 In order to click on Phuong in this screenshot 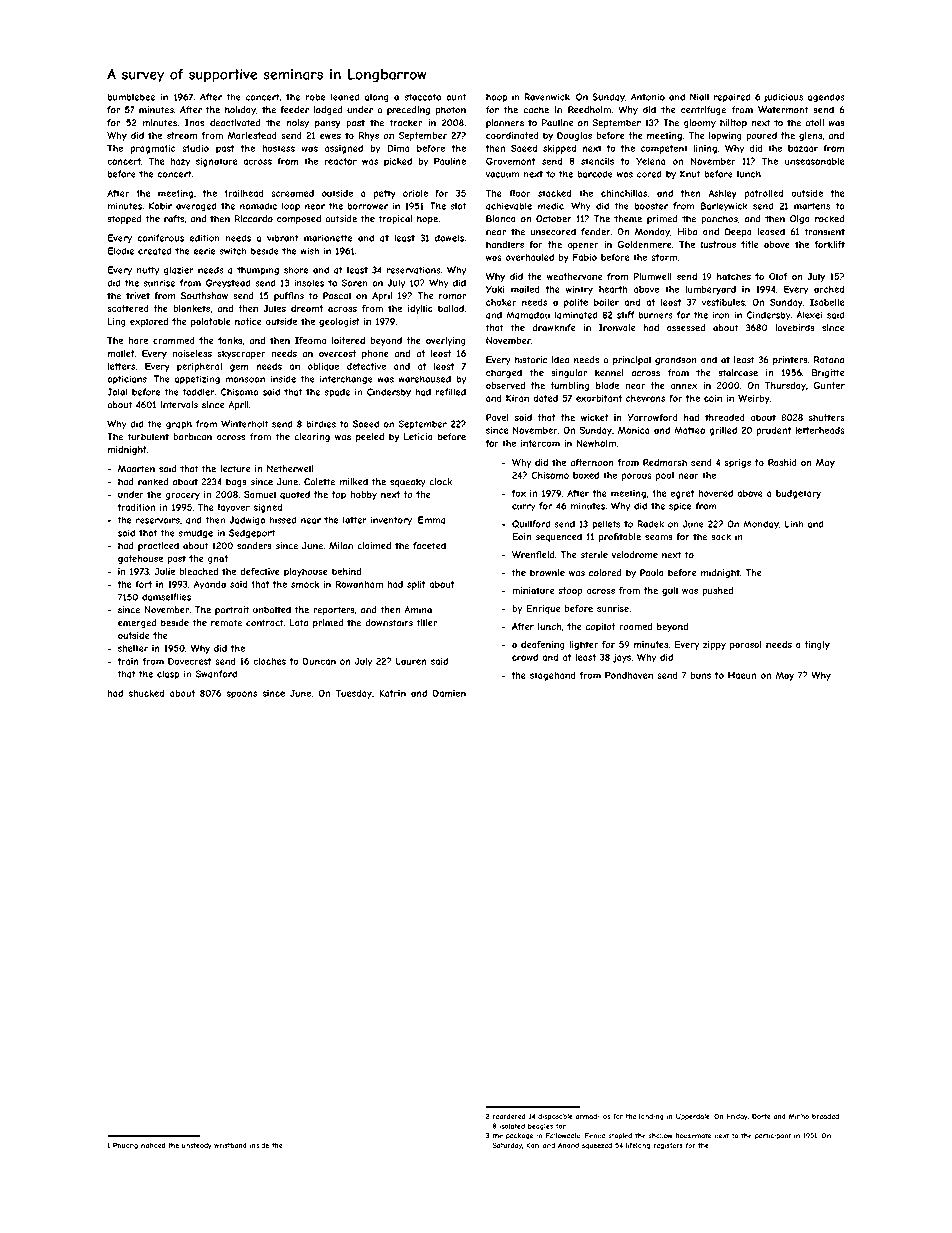, I will do `click(125, 1146)`.
